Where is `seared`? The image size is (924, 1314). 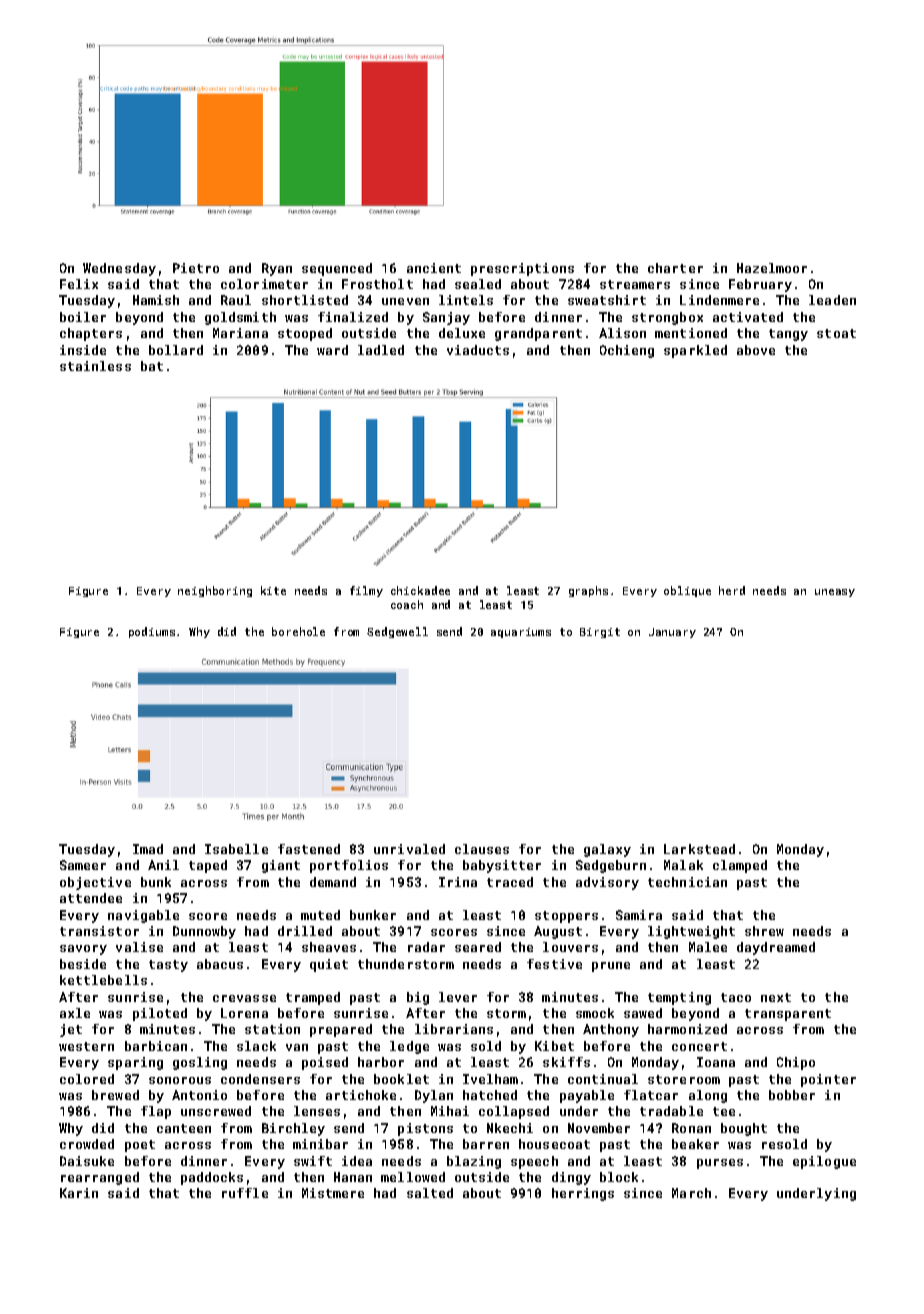
seared is located at coordinates (478, 947).
